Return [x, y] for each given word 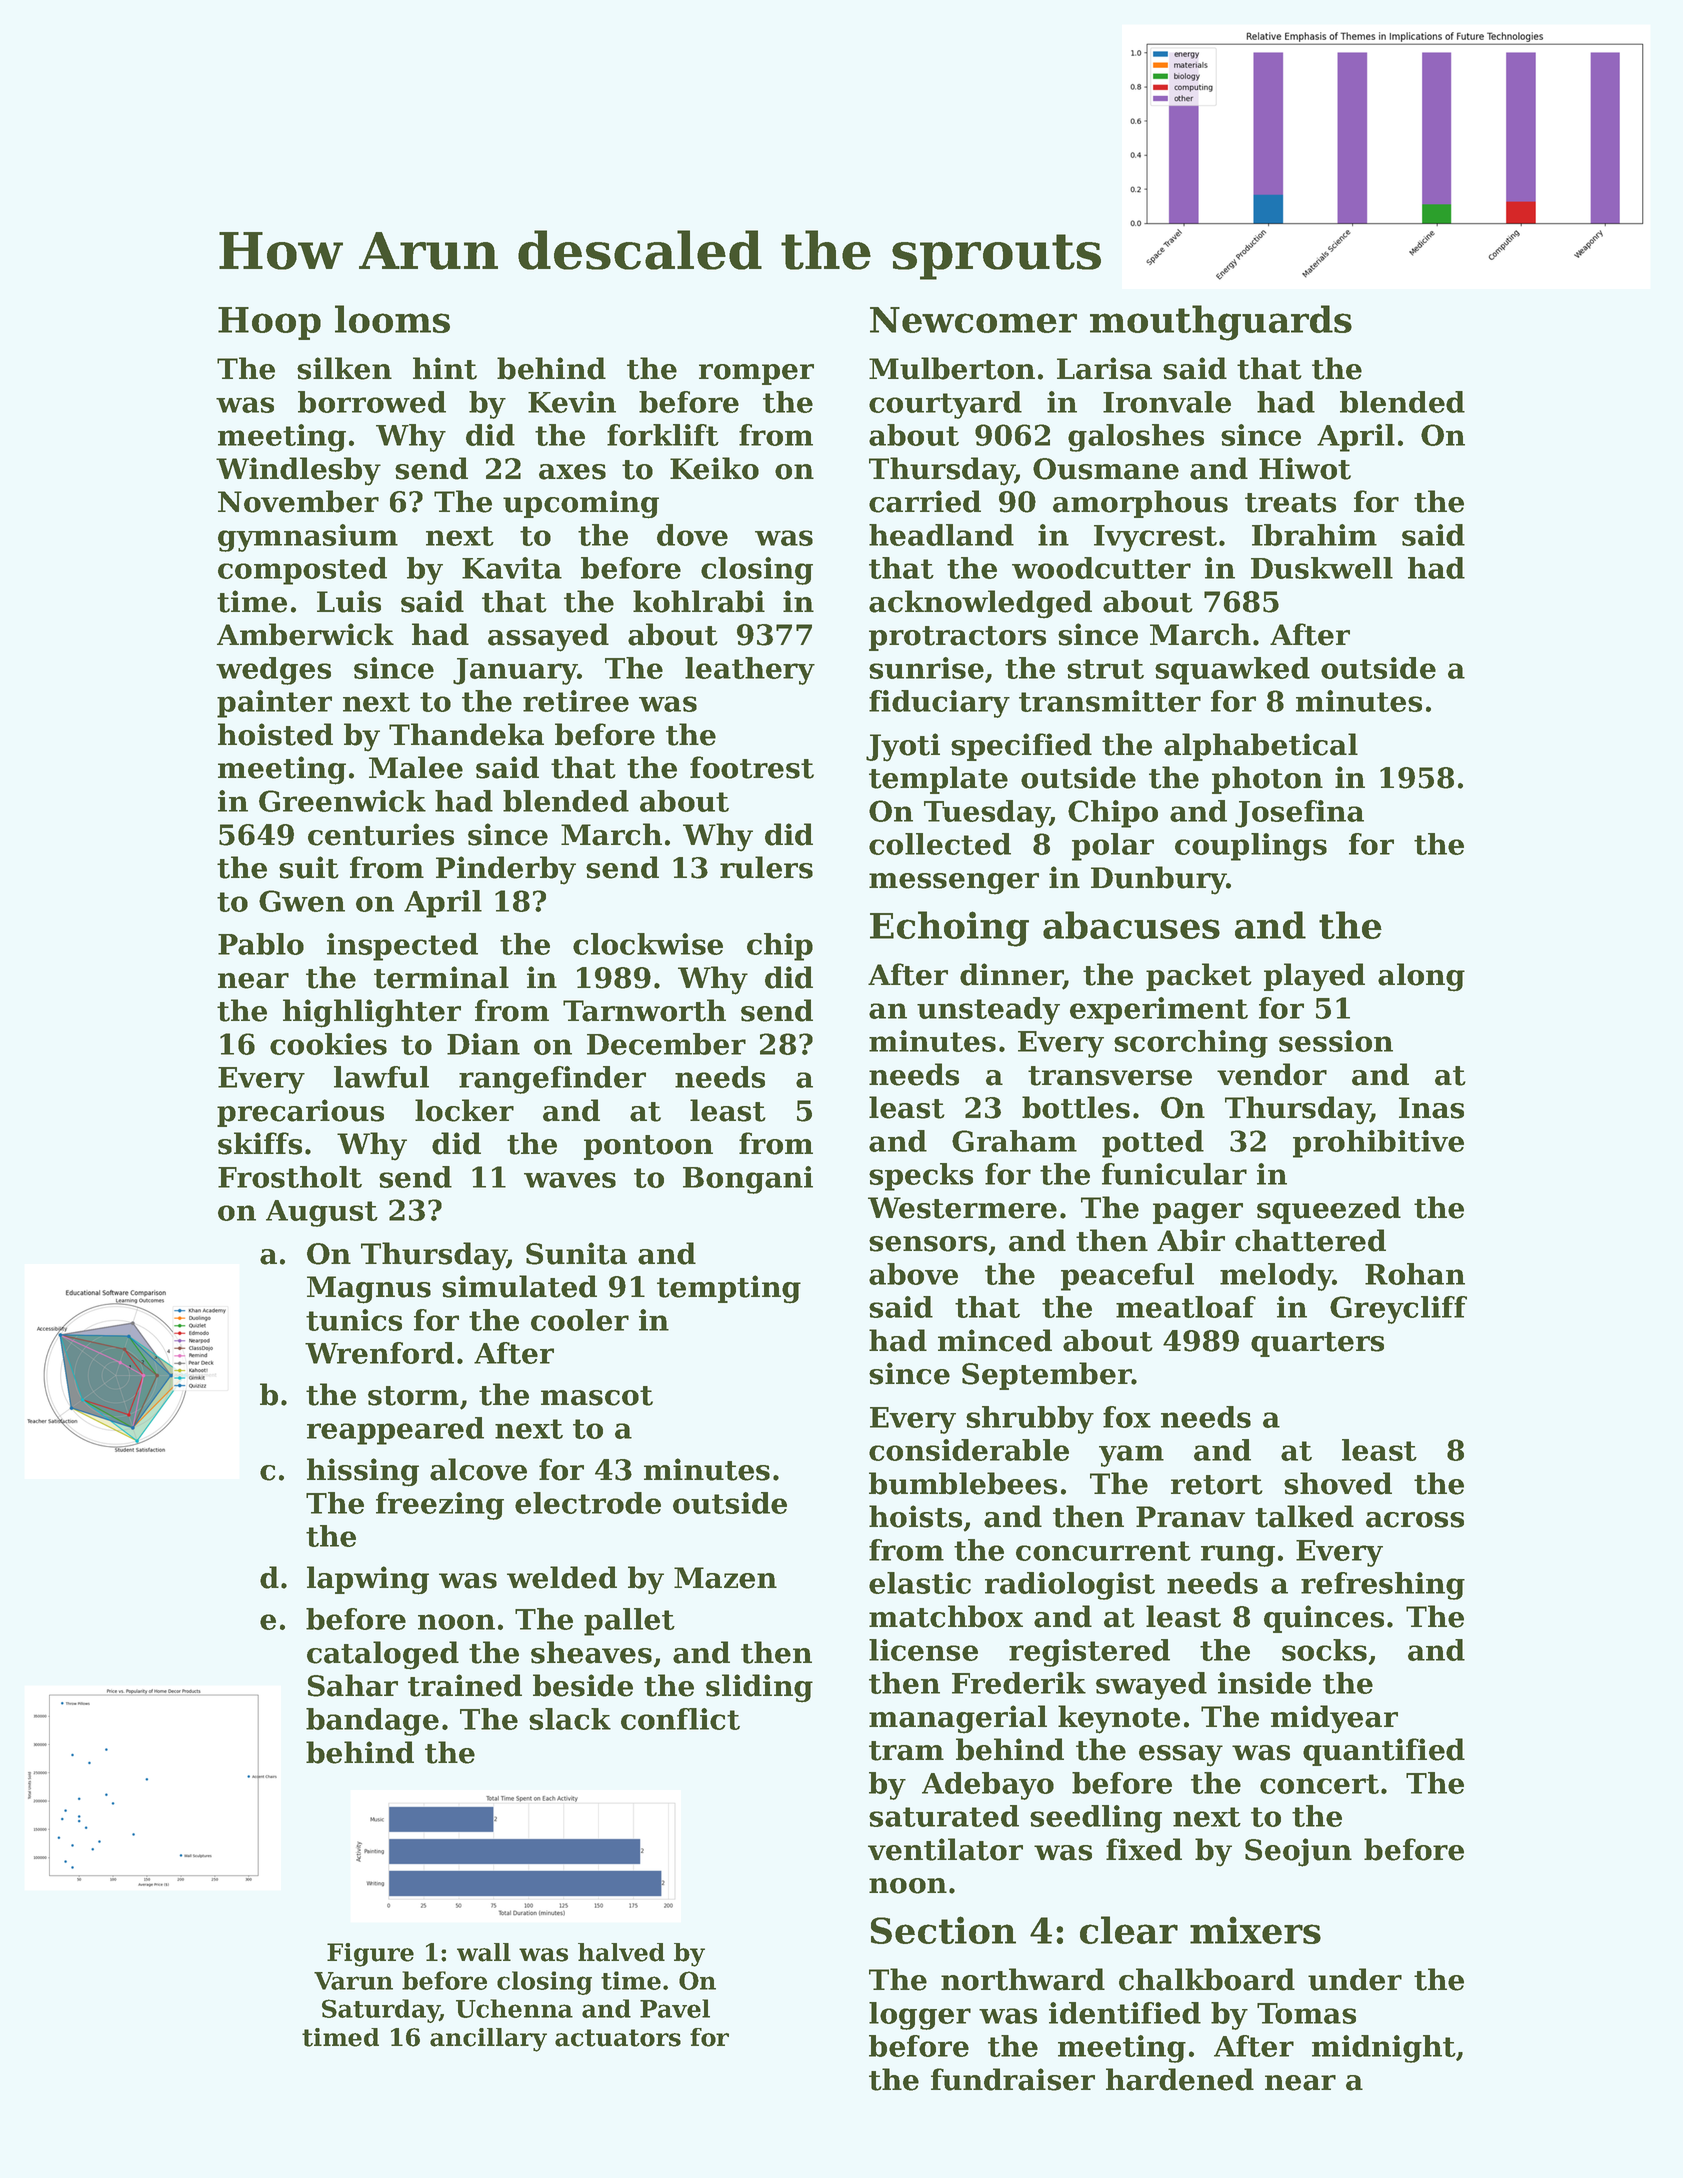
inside [1264, 1683]
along [1421, 977]
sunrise [926, 668]
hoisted [275, 734]
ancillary [488, 2040]
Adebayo [988, 1786]
